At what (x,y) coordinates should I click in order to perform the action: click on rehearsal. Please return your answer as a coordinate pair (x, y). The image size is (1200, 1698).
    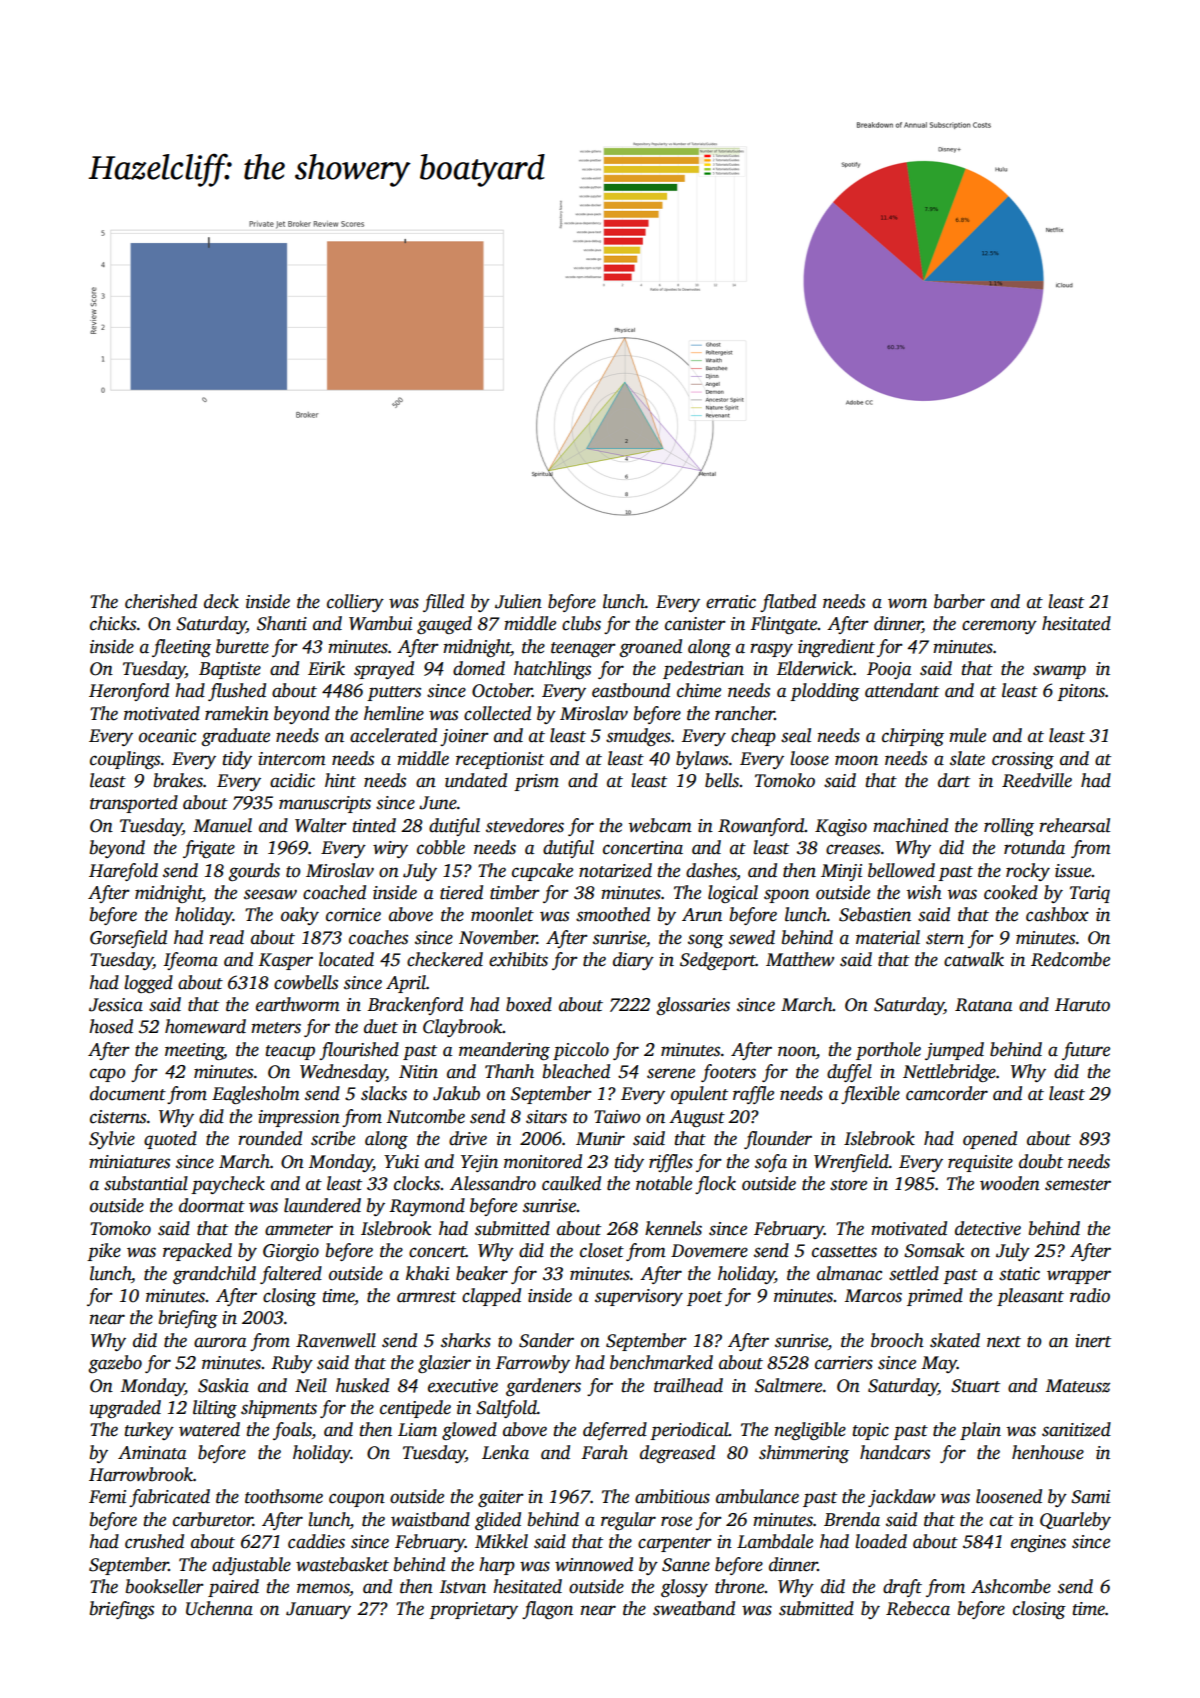
    Looking at the image, I should click on (1074, 825).
